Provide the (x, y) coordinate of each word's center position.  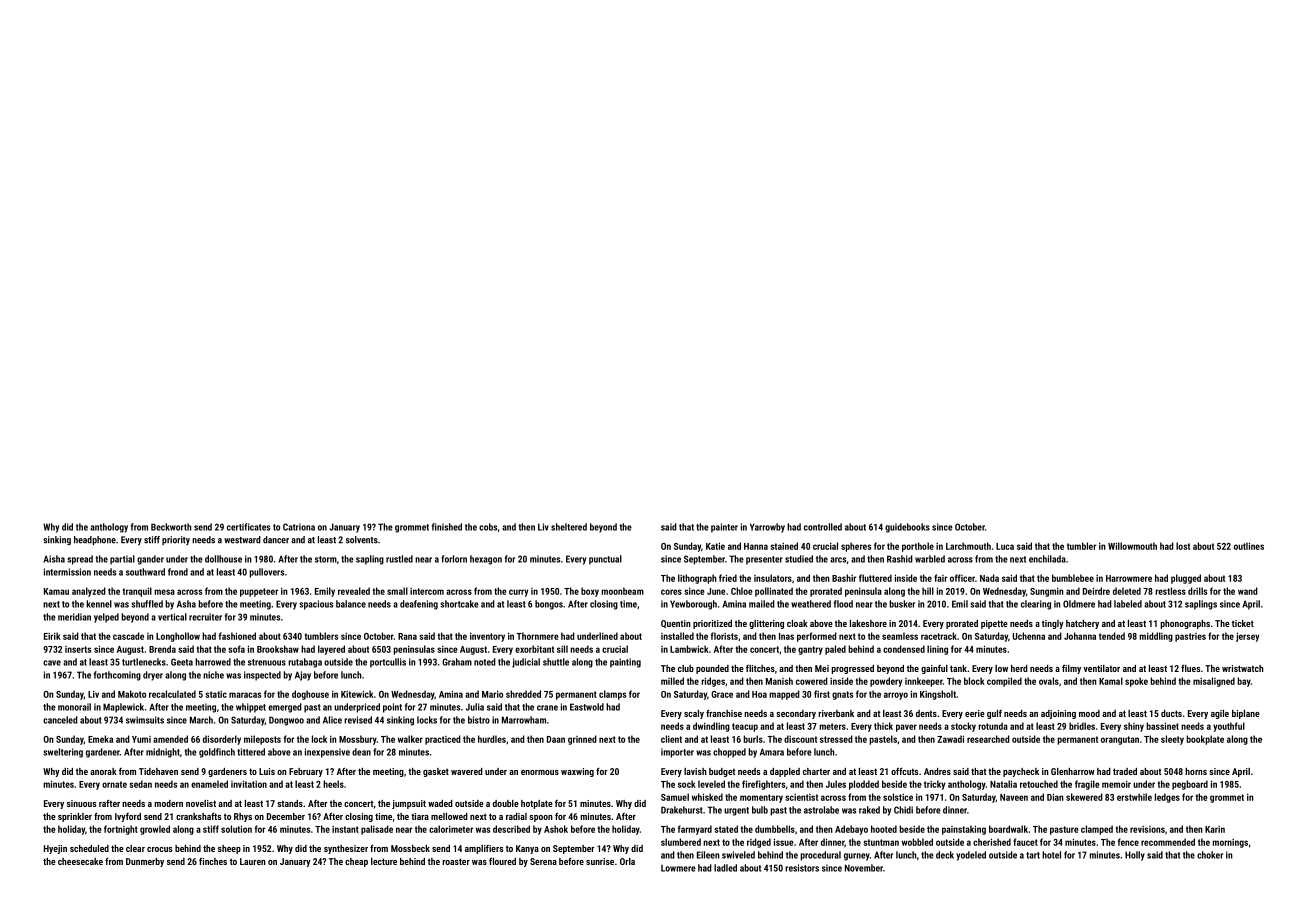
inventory (487, 637)
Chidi (903, 810)
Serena (543, 861)
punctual (605, 560)
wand (1248, 591)
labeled (1128, 604)
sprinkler (75, 817)
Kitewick (357, 694)
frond (178, 572)
